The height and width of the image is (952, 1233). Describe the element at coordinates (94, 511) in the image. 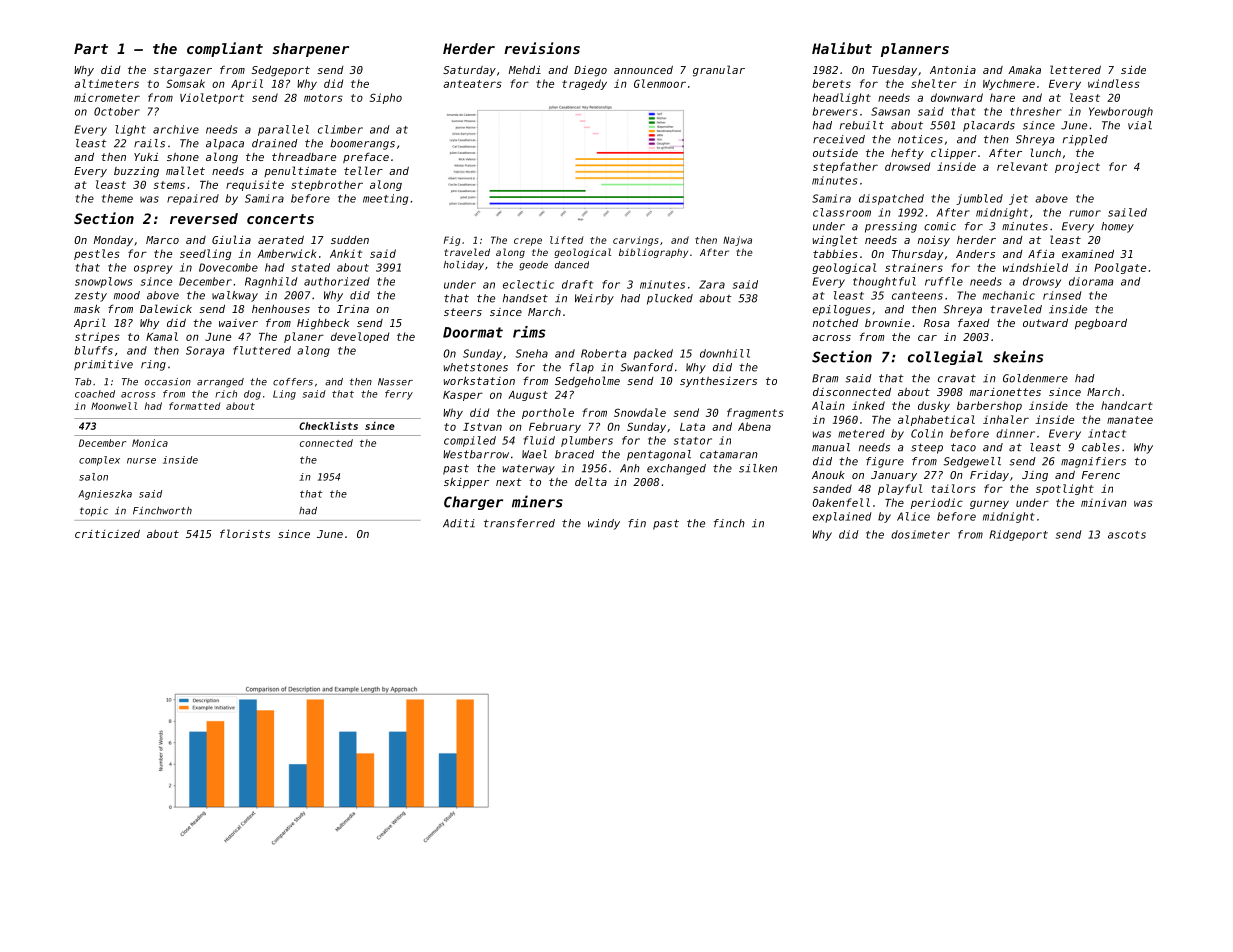

I see `topic` at that location.
